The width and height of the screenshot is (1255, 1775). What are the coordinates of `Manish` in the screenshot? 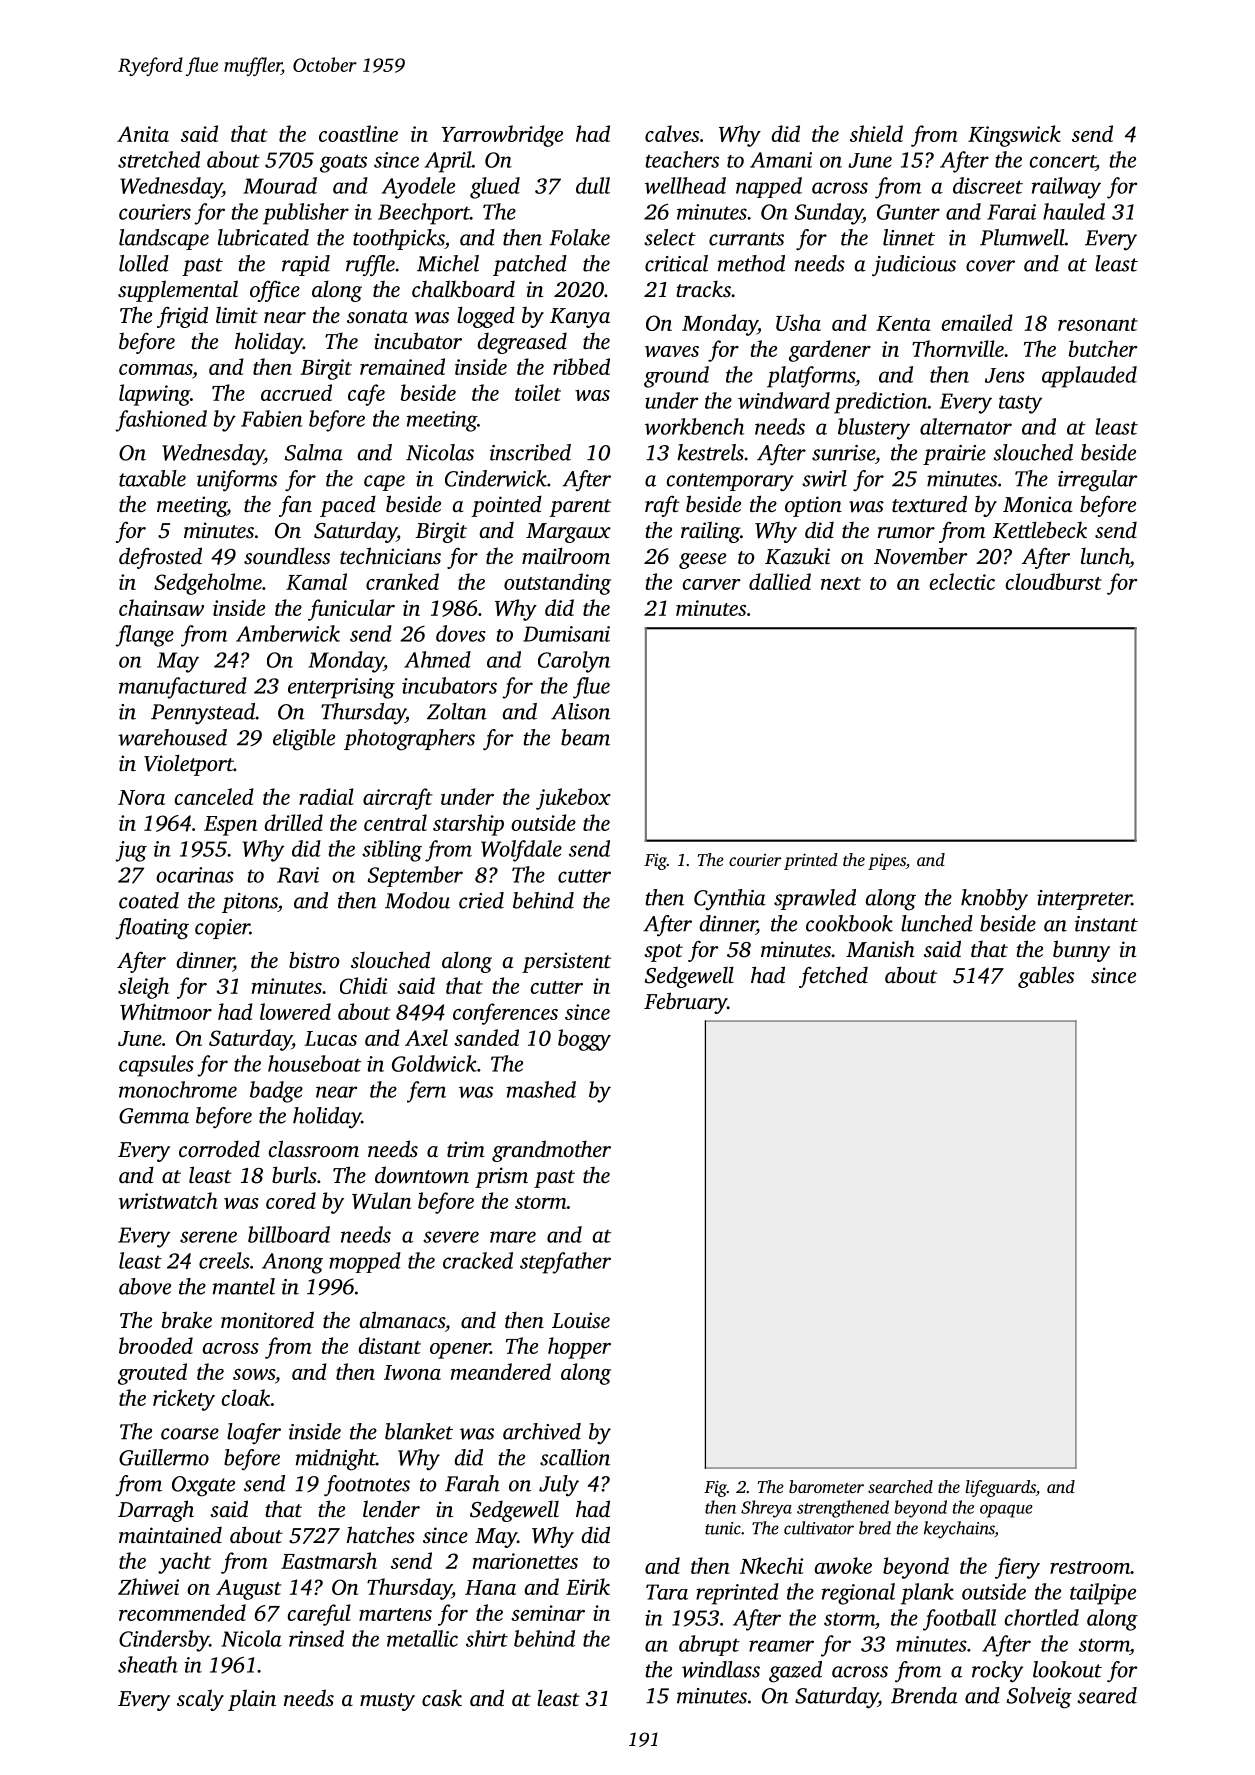 It's located at (880, 949).
